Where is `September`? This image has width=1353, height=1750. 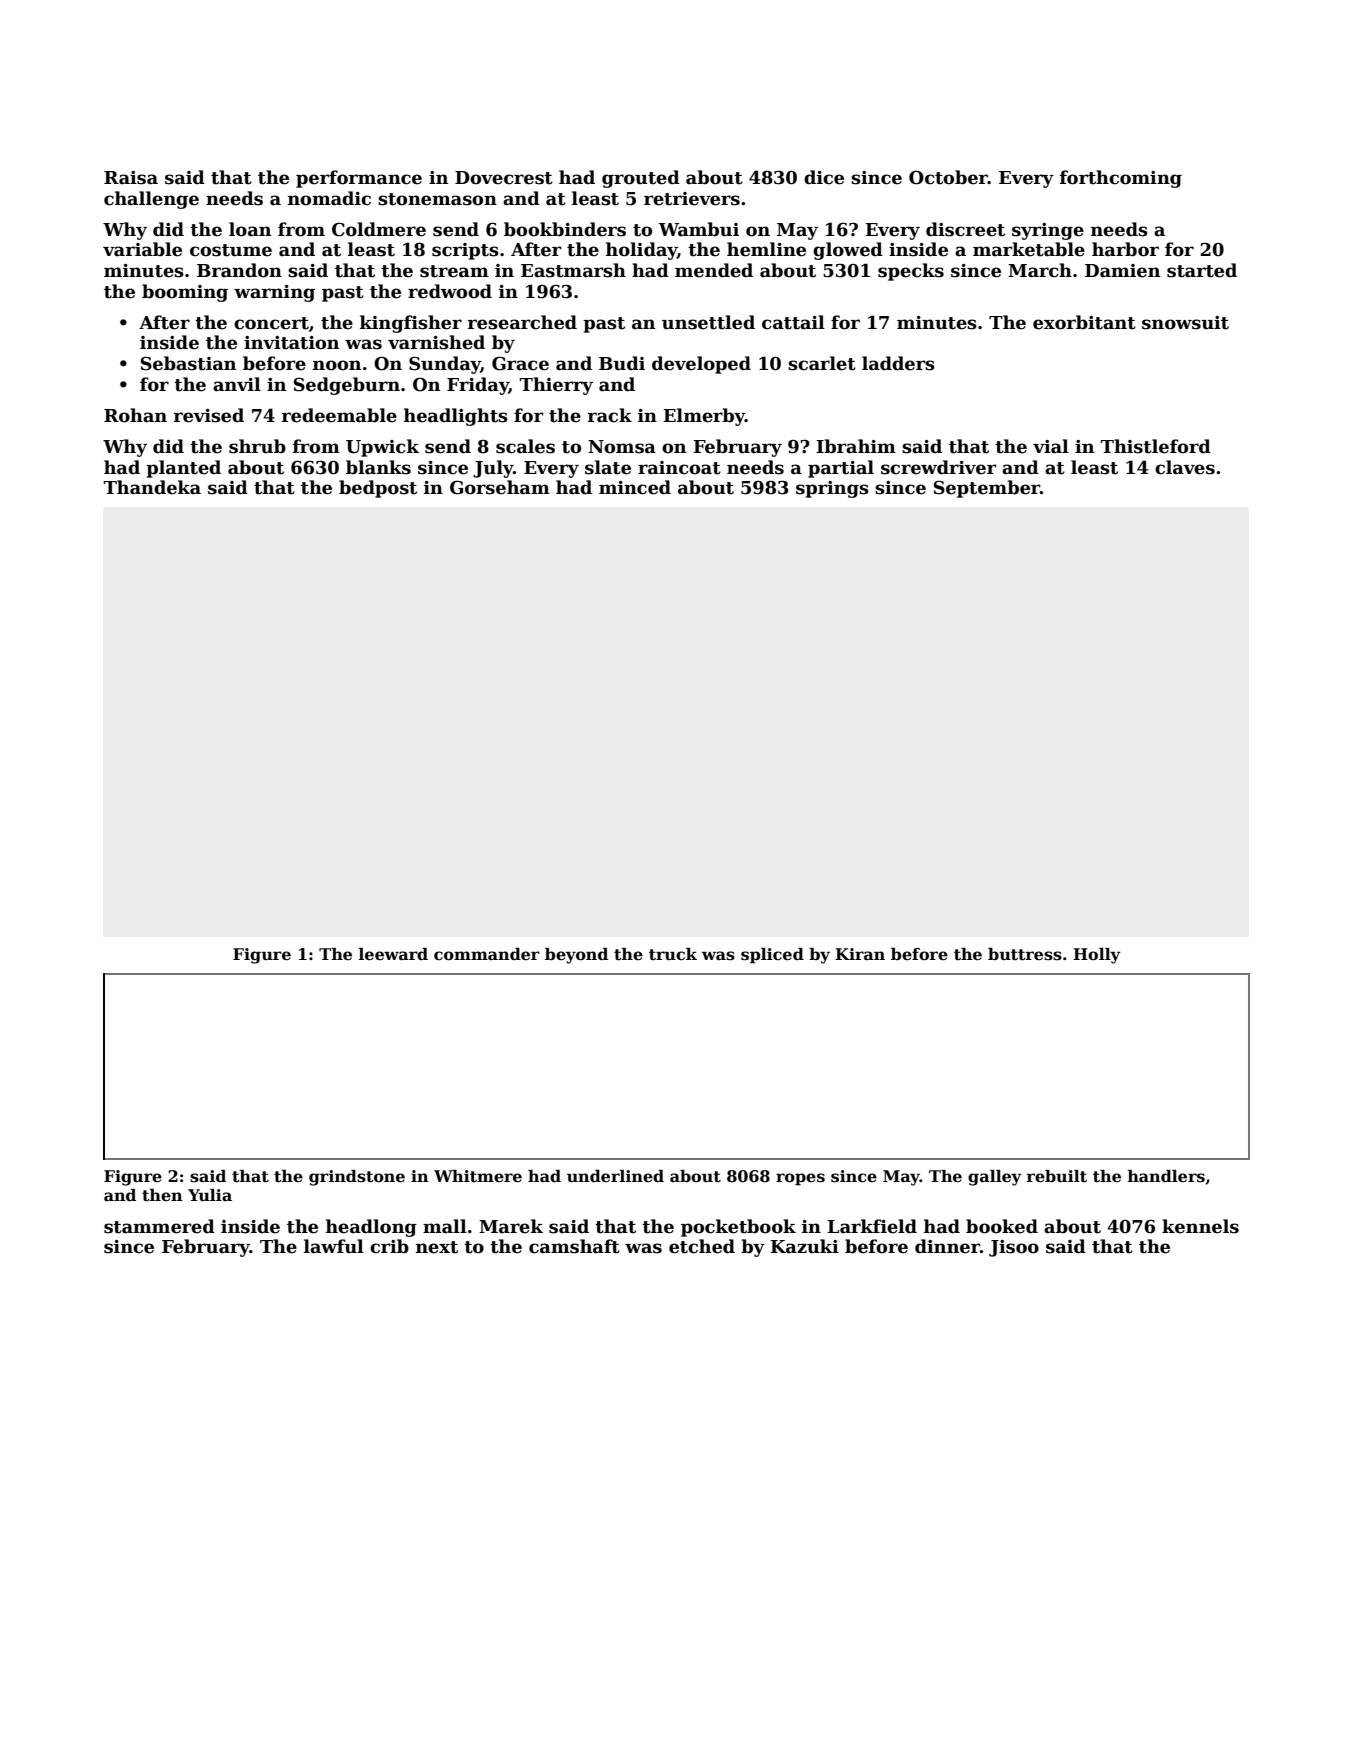
September is located at coordinates (987, 489).
